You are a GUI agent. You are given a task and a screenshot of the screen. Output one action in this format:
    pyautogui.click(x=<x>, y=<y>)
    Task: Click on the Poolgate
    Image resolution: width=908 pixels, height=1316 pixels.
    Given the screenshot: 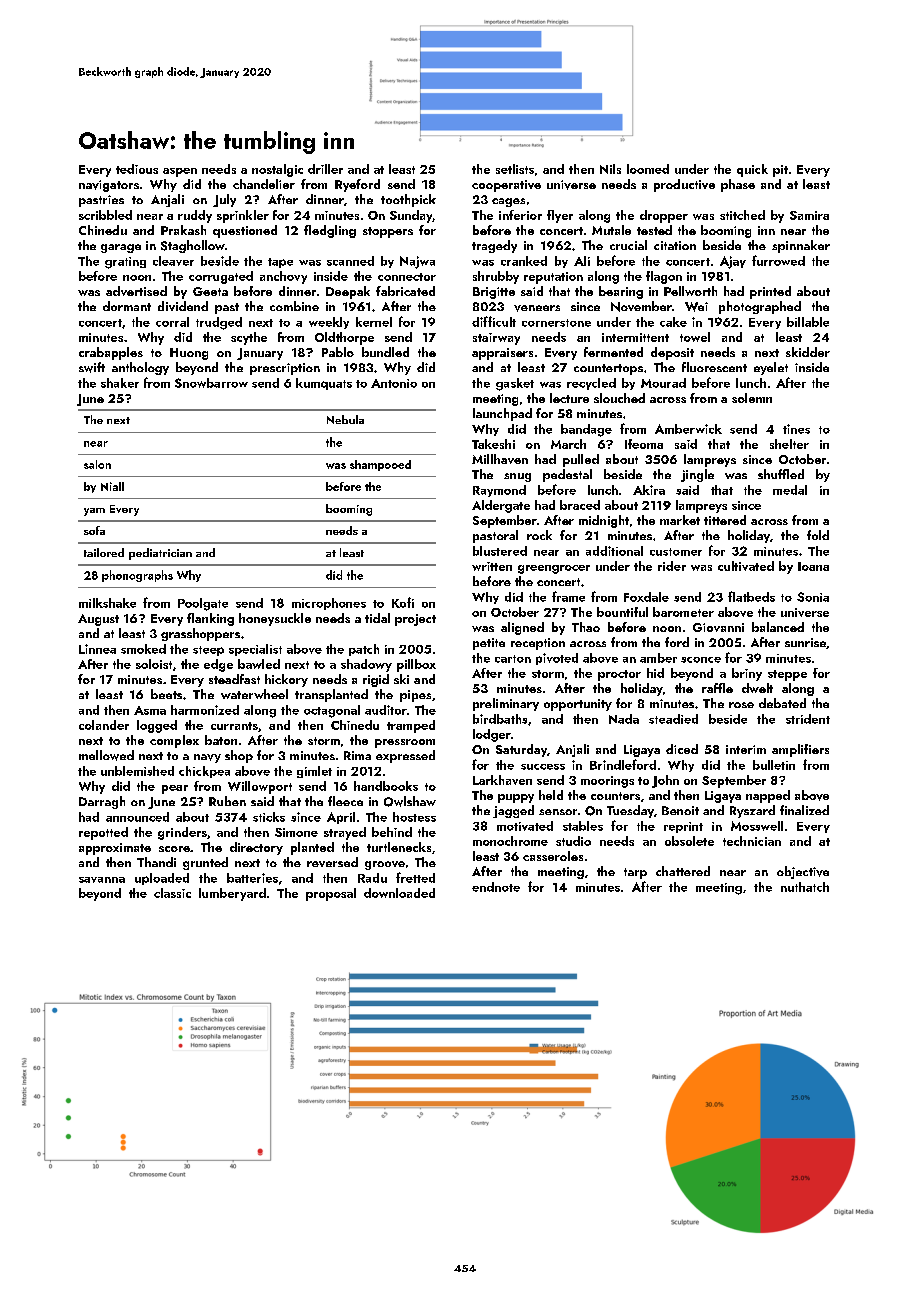 What is the action you would take?
    pyautogui.click(x=203, y=604)
